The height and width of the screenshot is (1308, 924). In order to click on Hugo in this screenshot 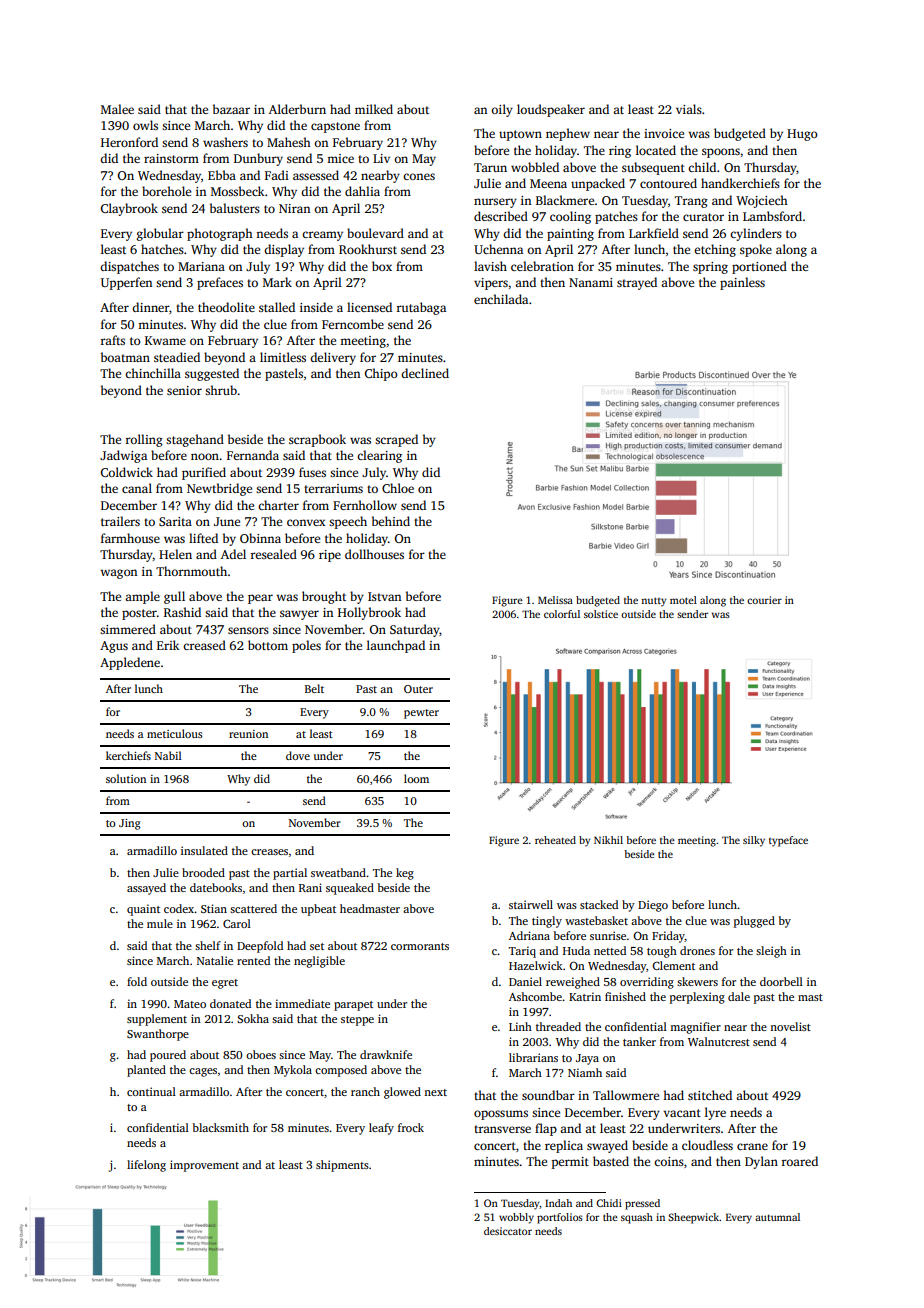, I will do `click(802, 135)`.
